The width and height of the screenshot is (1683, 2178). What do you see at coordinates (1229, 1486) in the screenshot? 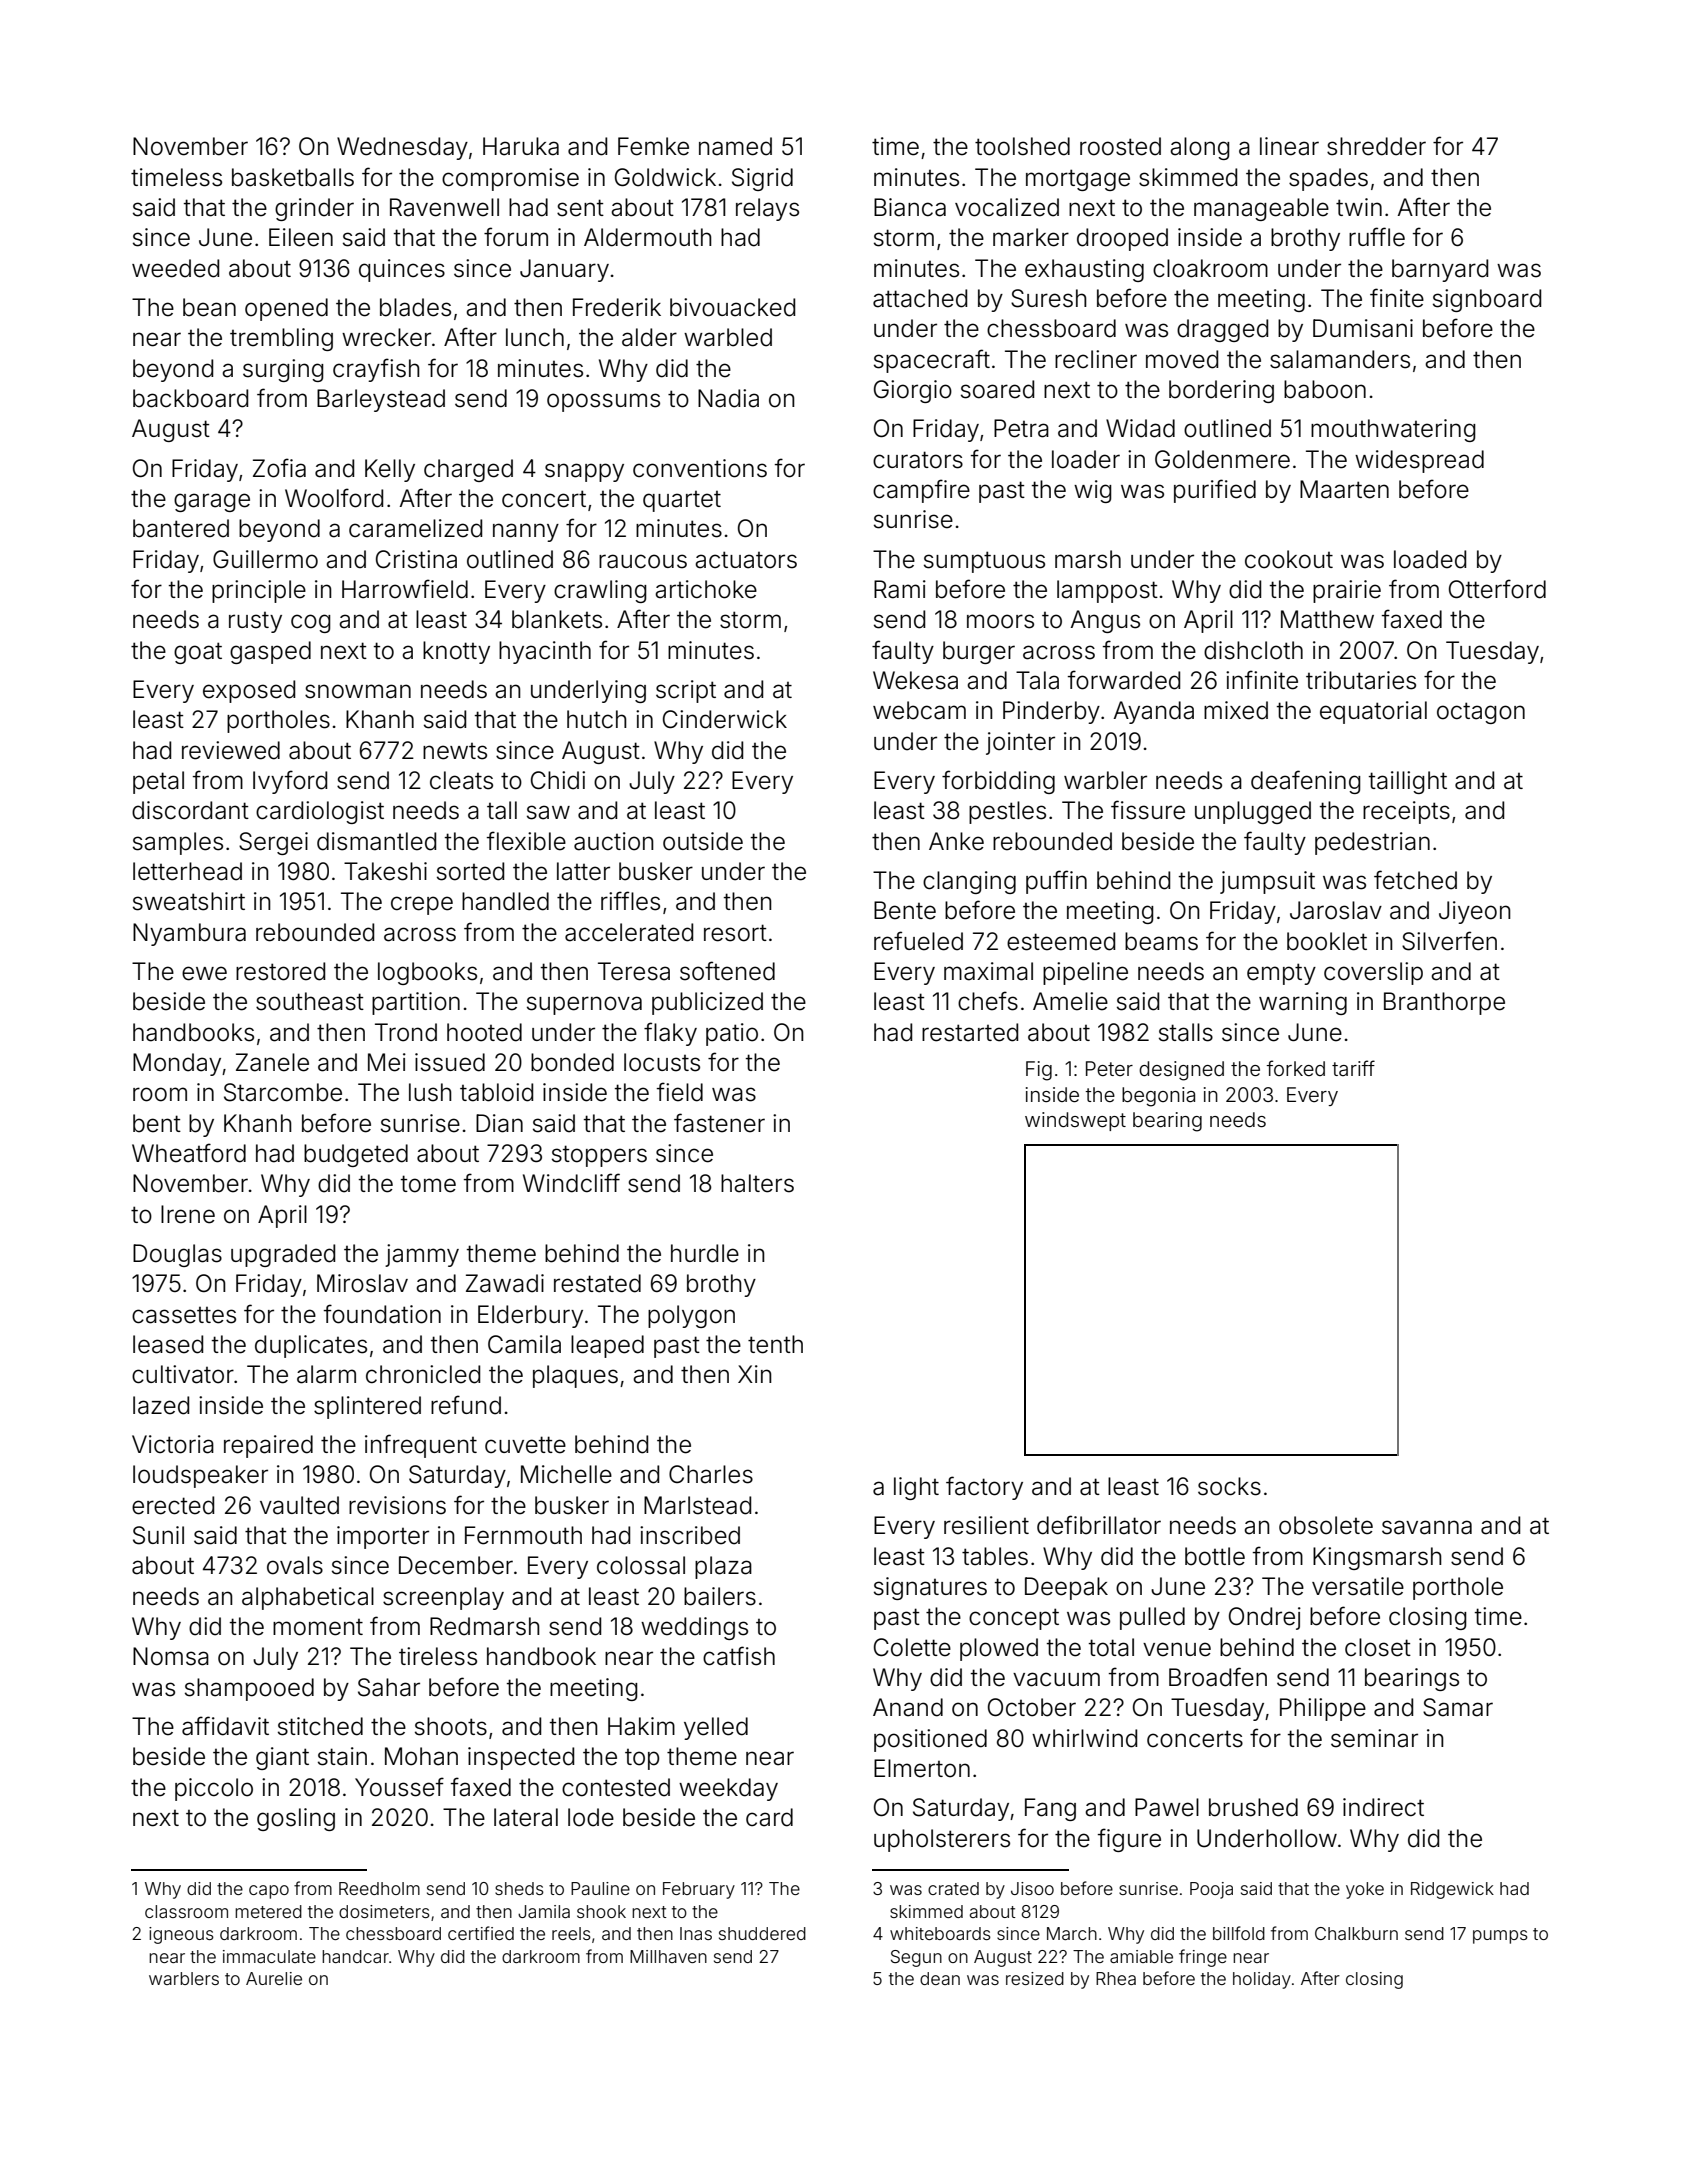
I see `socks` at bounding box center [1229, 1486].
